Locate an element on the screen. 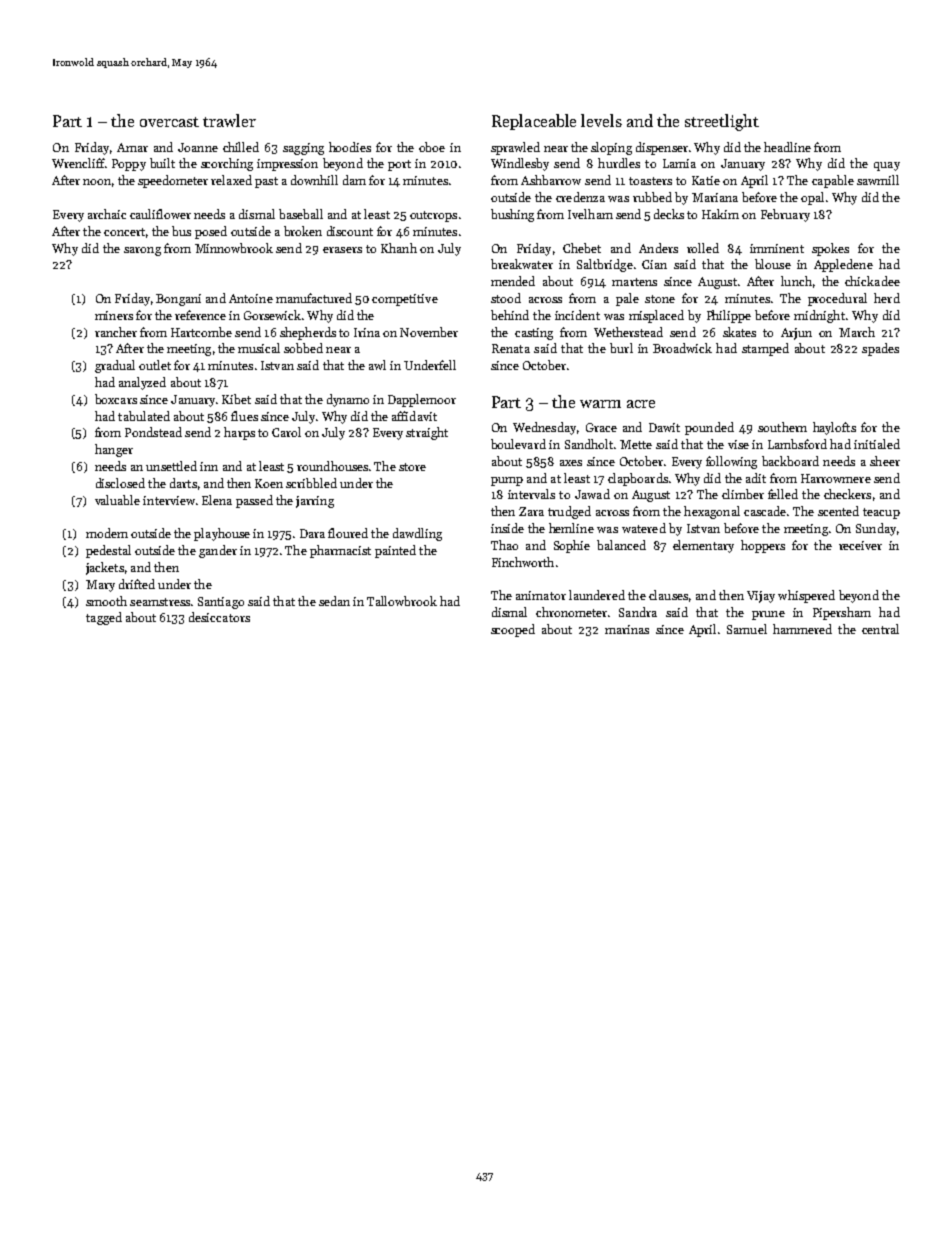 The width and height of the screenshot is (952, 1233). Kibet is located at coordinates (236, 399).
